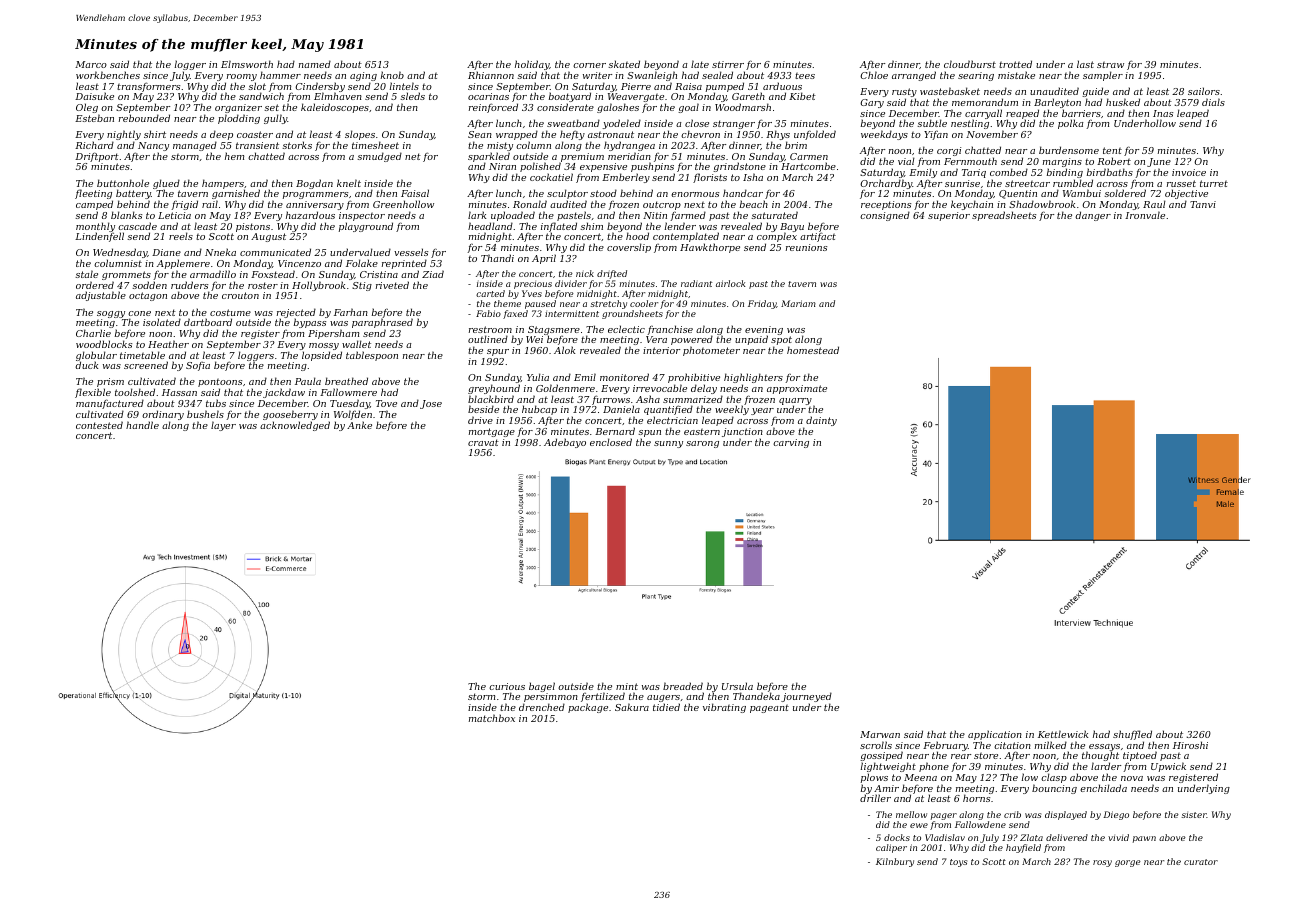 The height and width of the image is (924, 1308). I want to click on matchbox, so click(492, 718).
